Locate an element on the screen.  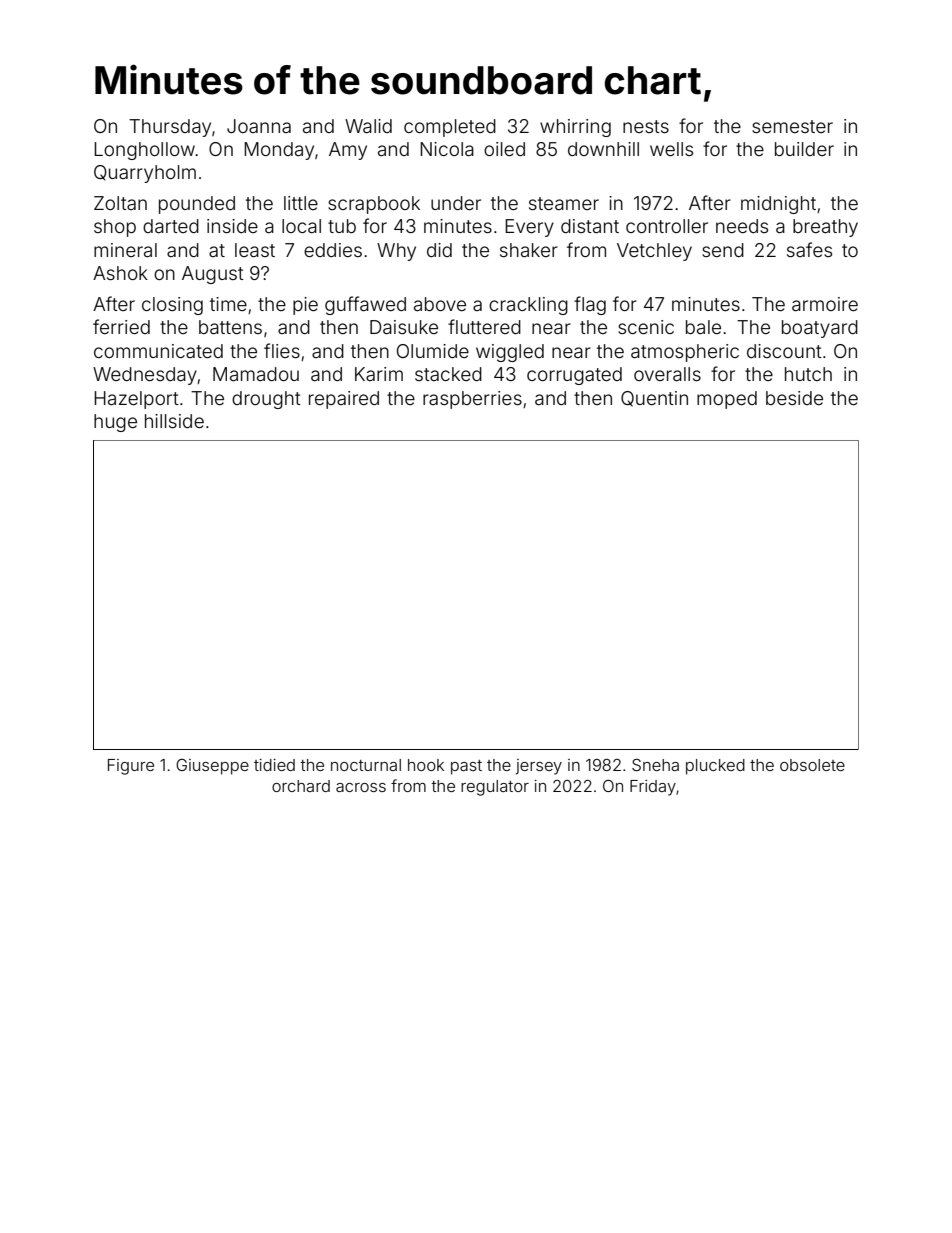
obsolete is located at coordinates (812, 765).
